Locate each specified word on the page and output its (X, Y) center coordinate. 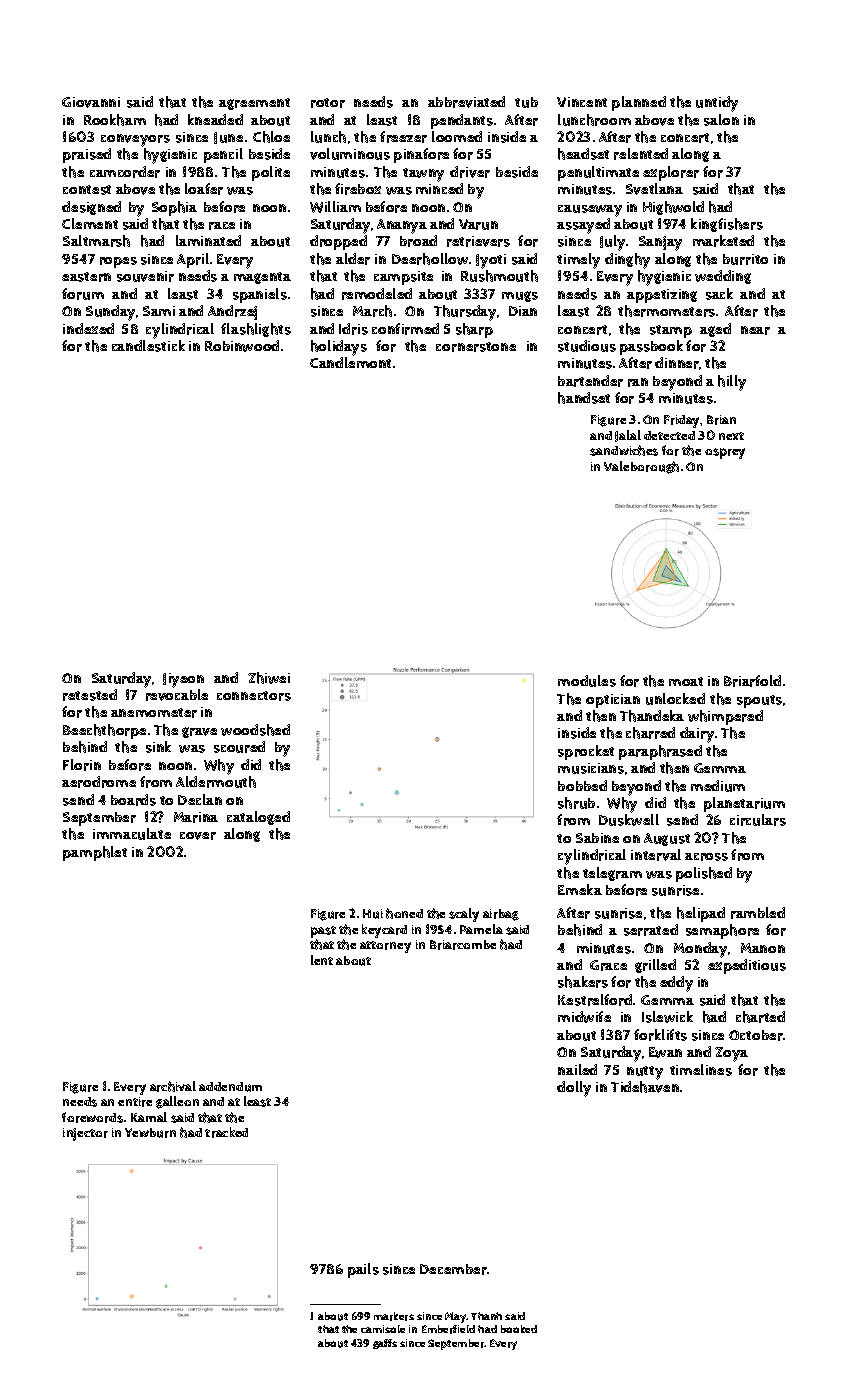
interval (656, 855)
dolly (574, 1089)
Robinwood (242, 346)
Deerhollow (430, 259)
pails (363, 1270)
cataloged (258, 818)
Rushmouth (499, 276)
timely (578, 261)
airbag (501, 915)
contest (87, 190)
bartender (590, 381)
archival (173, 1086)
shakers (583, 982)
